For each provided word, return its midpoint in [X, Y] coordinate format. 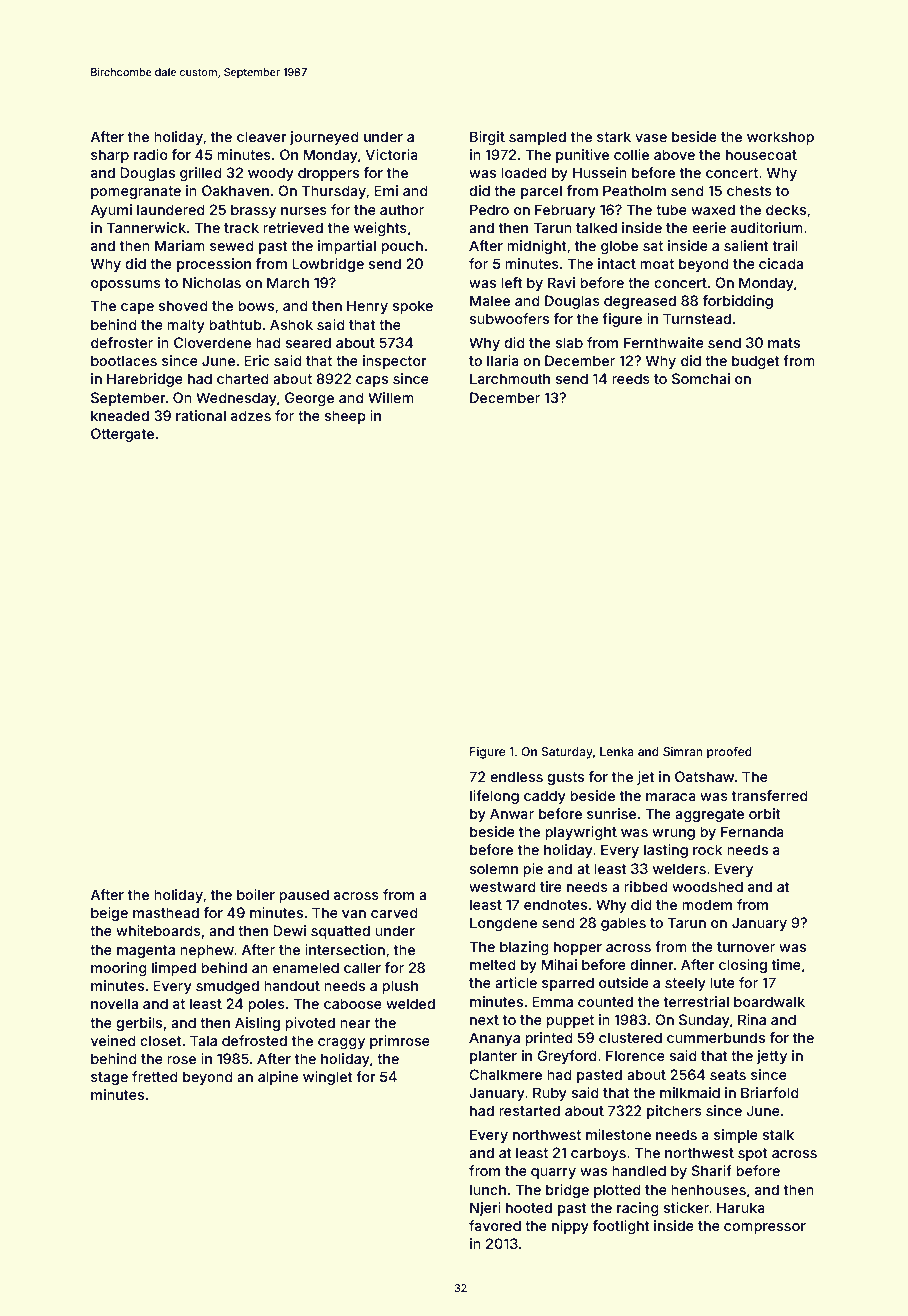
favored [495, 1225]
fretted [155, 1076]
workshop [780, 138]
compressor [765, 1228]
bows [256, 305]
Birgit [487, 138]
